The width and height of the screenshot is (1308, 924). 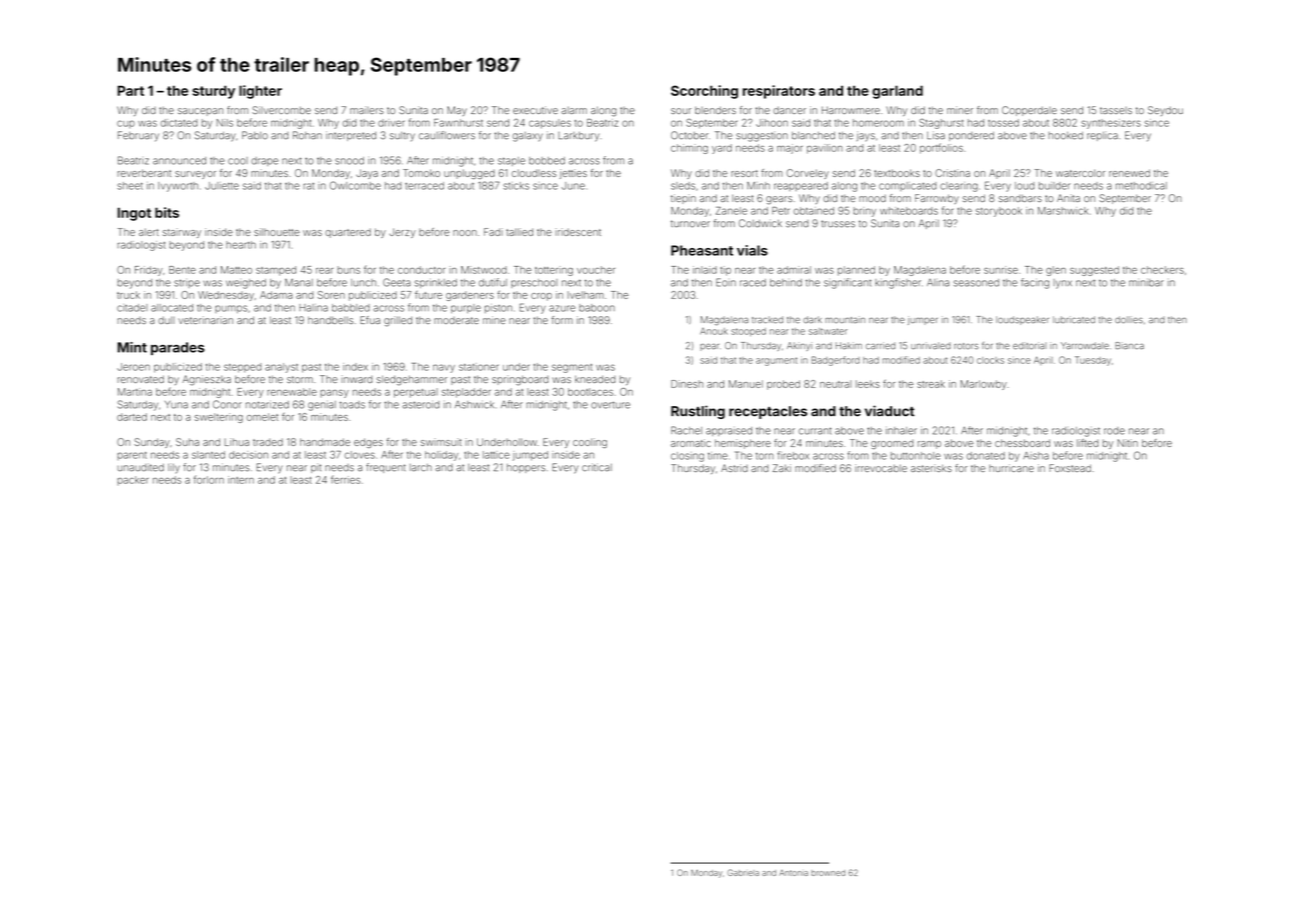 I want to click on Gabriela, so click(x=743, y=872).
